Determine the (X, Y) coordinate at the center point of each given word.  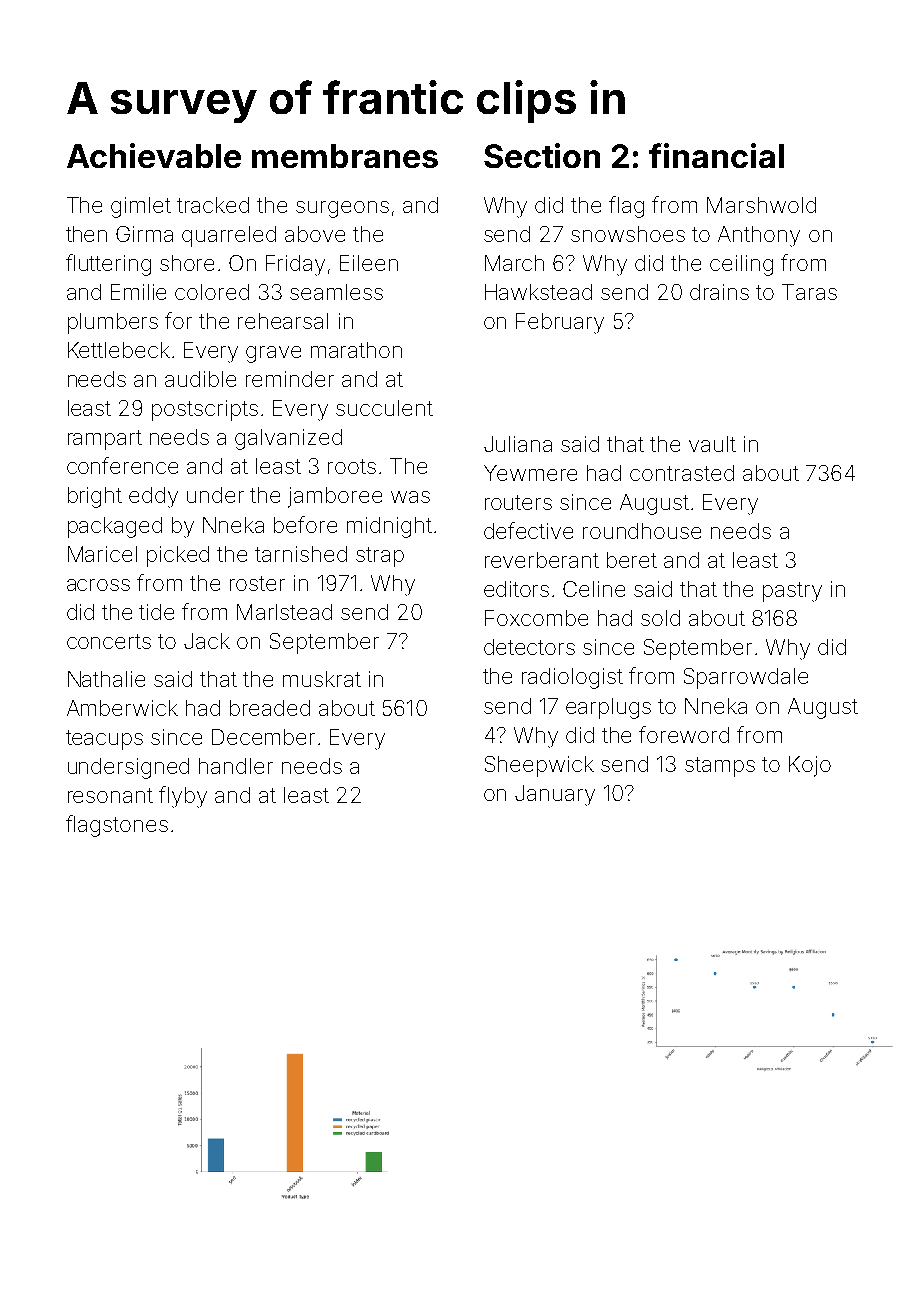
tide (156, 612)
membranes (345, 156)
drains (719, 292)
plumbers (113, 323)
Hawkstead (538, 292)
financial (716, 155)
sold (660, 618)
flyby (183, 797)
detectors (529, 647)
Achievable (154, 155)
